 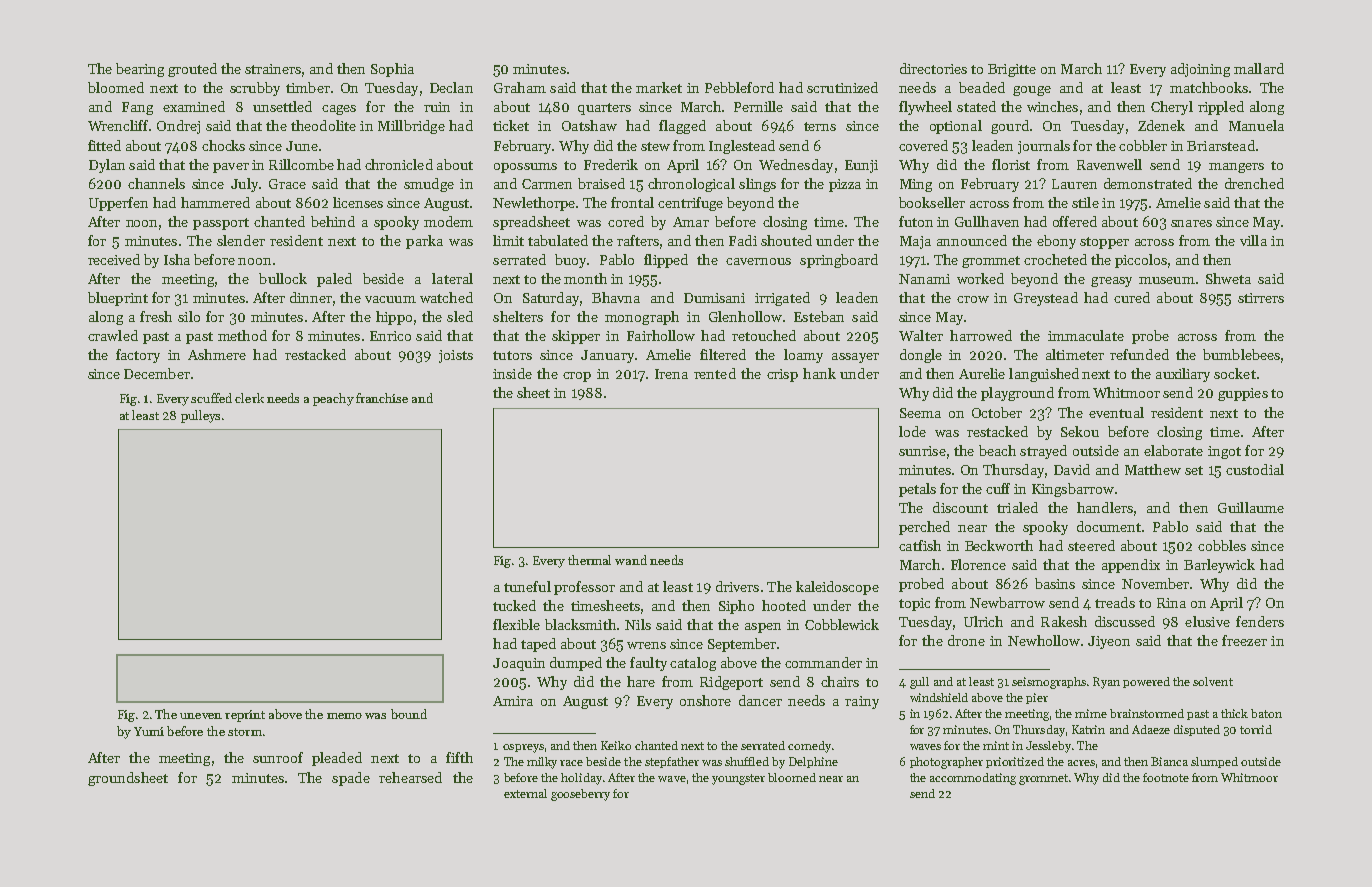 What do you see at coordinates (1254, 183) in the screenshot?
I see `drenched` at bounding box center [1254, 183].
